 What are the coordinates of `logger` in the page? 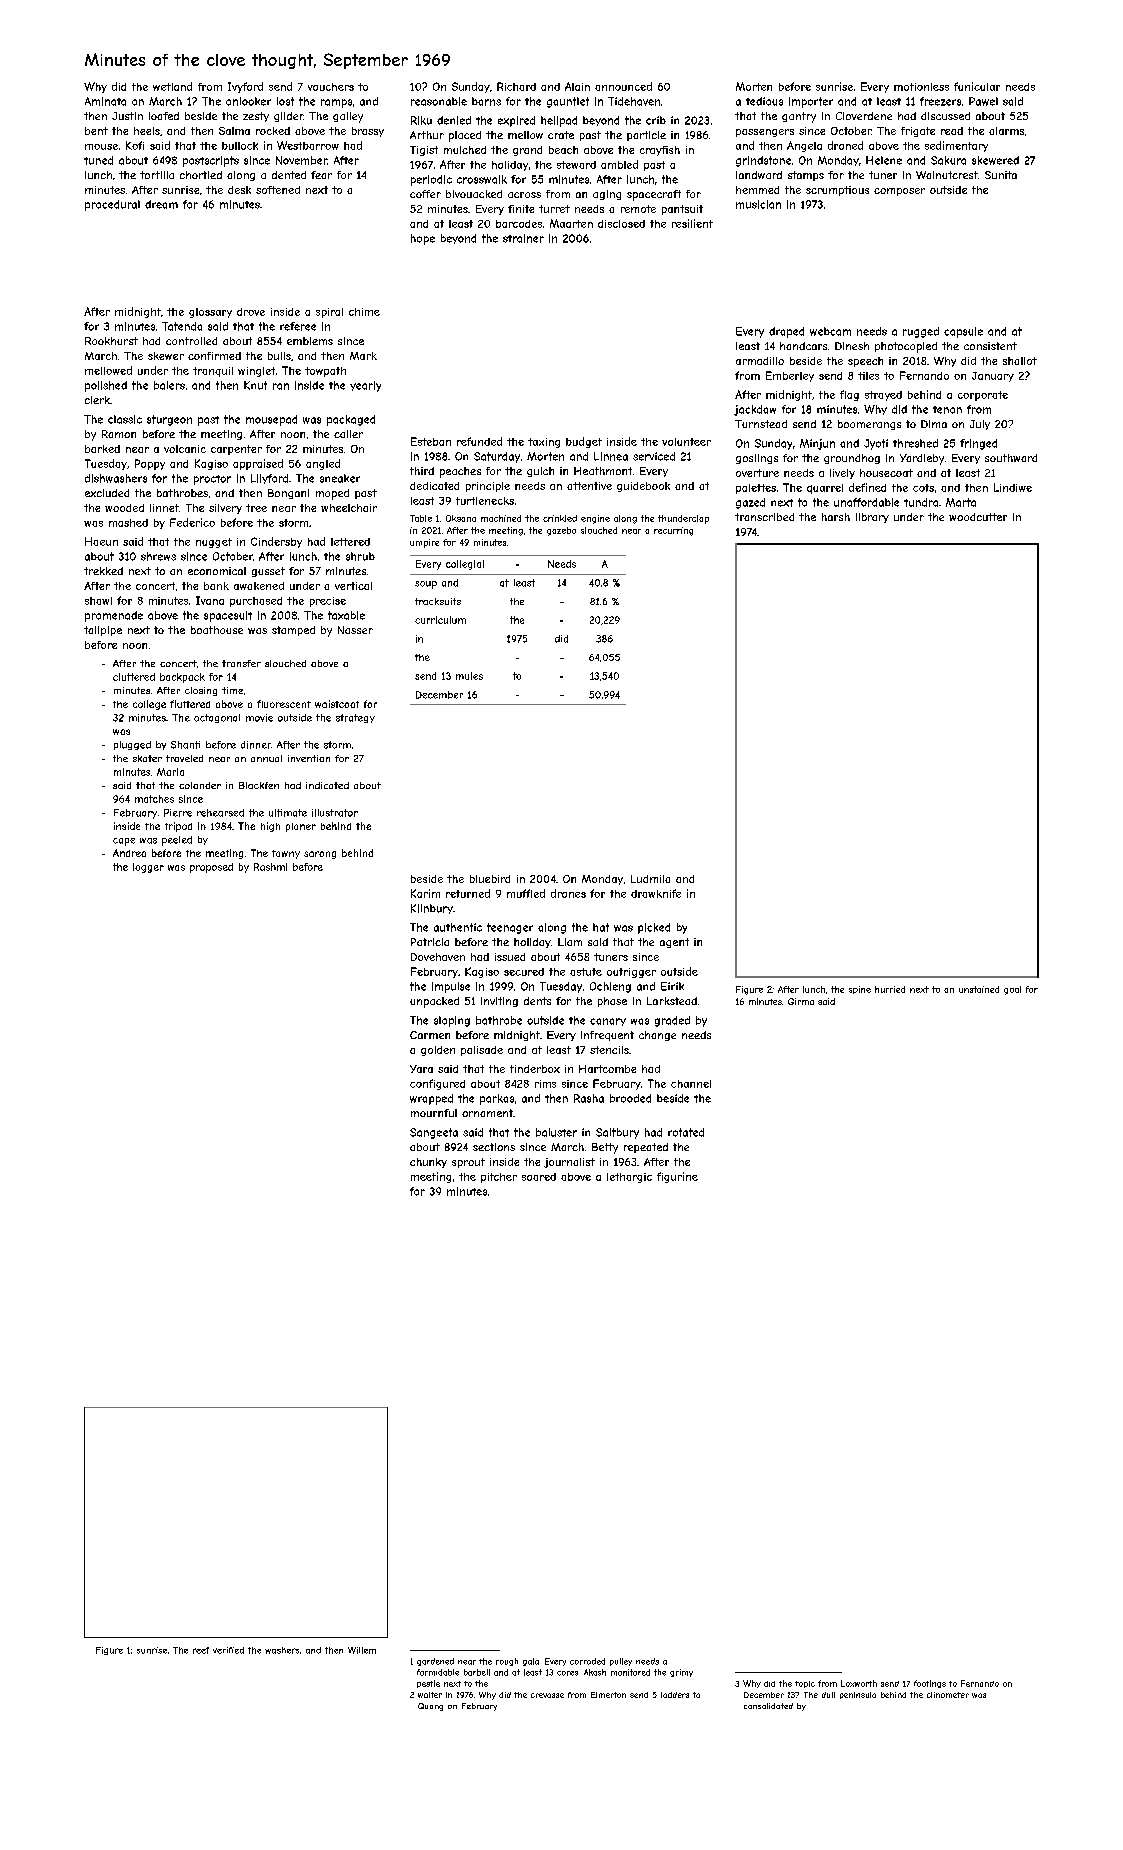 It's located at (148, 868).
